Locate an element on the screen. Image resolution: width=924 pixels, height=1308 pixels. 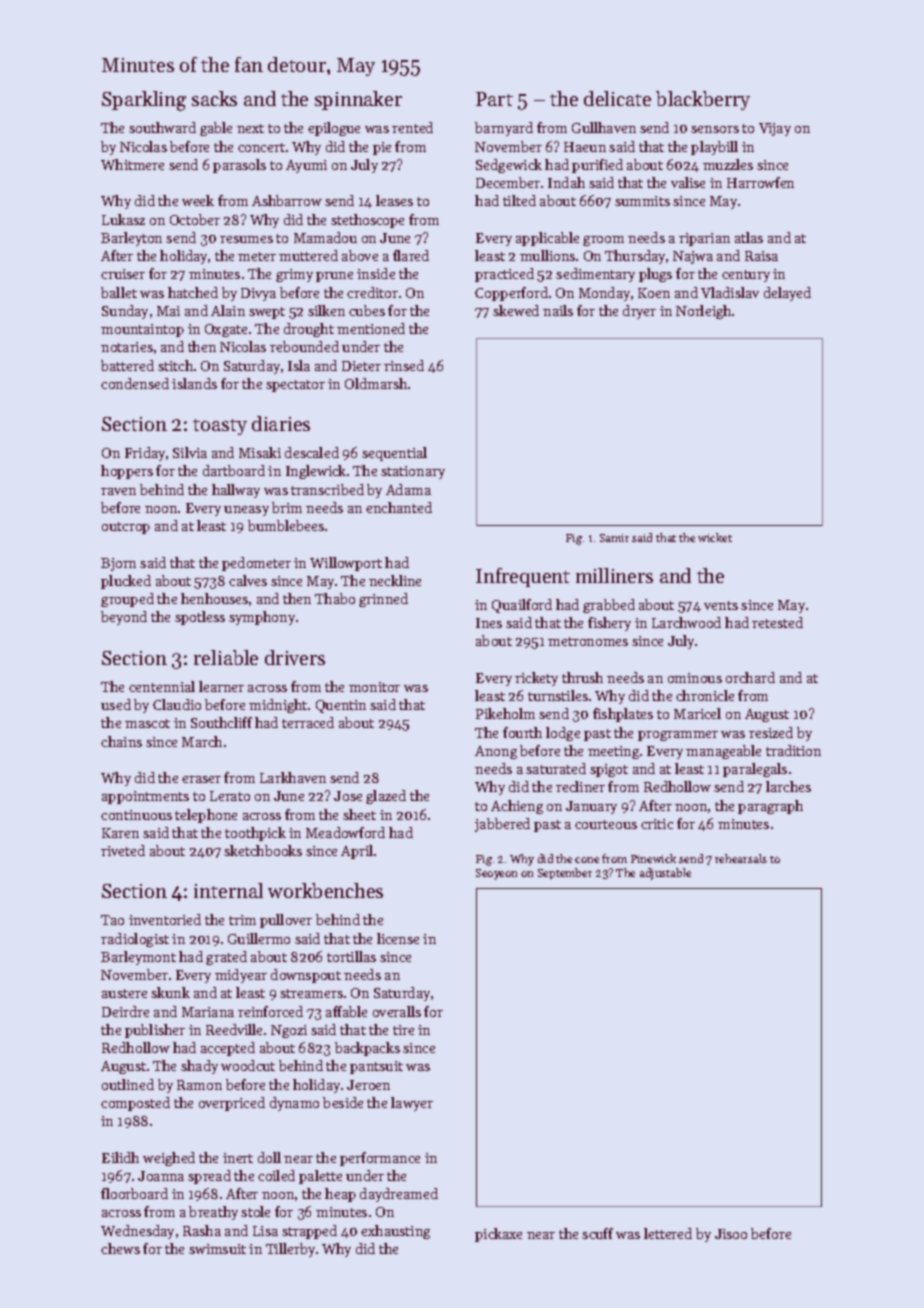
resized is located at coordinates (771, 732).
